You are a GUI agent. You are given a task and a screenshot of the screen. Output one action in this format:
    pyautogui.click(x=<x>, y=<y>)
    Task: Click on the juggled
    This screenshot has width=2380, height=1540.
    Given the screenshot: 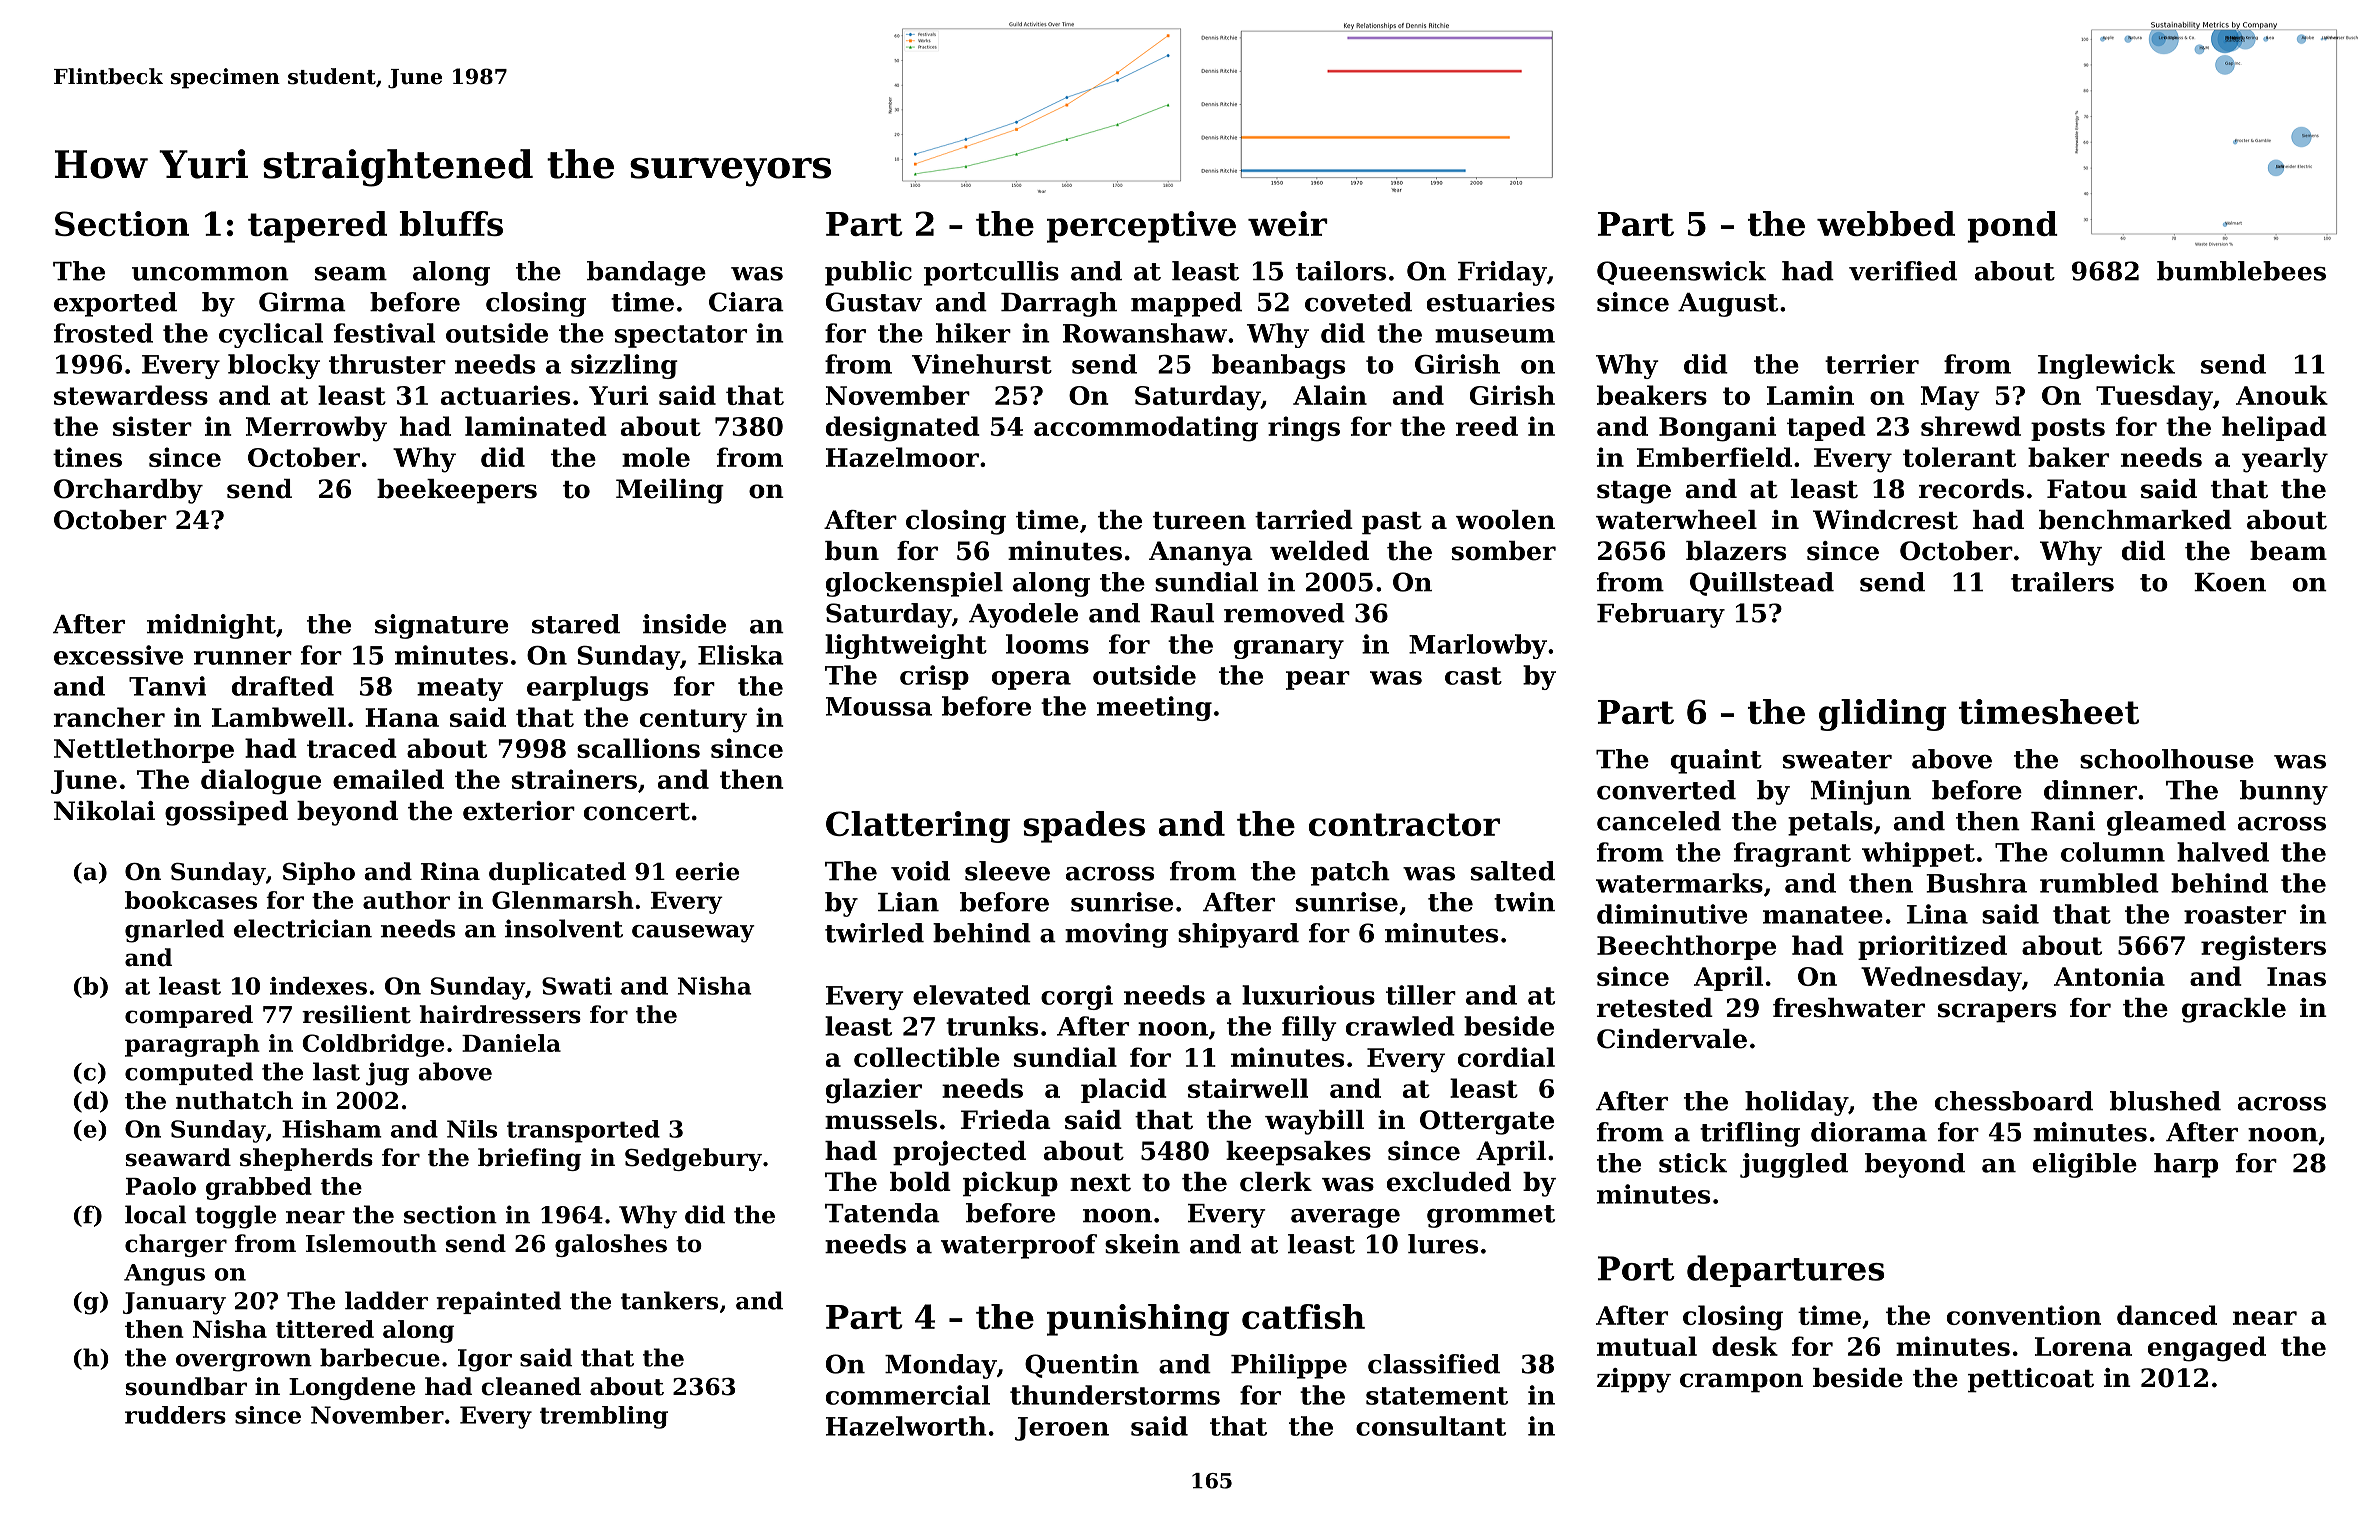 What is the action you would take?
    pyautogui.click(x=1794, y=1165)
